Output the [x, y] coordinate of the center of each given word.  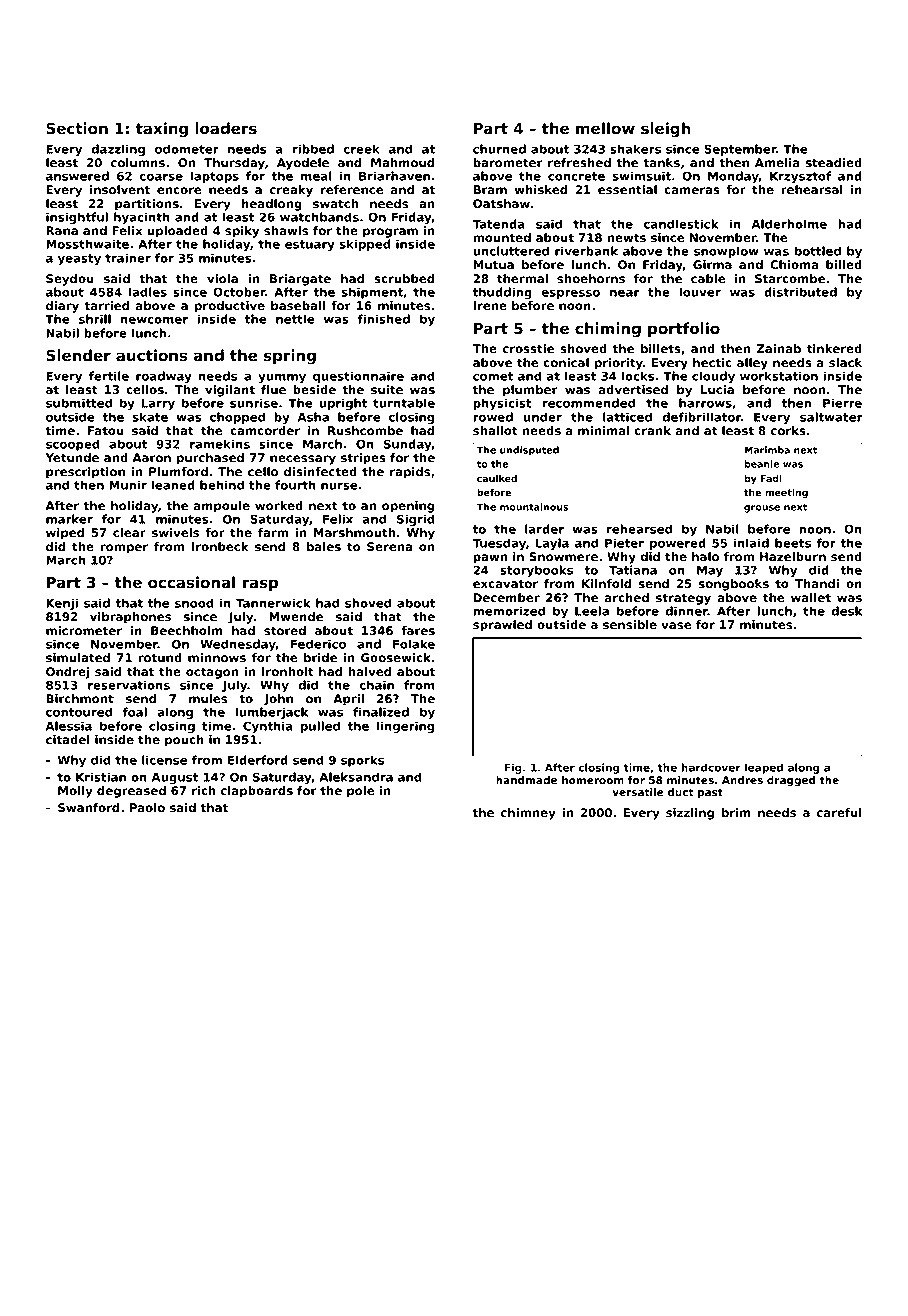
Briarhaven [394, 176]
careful [839, 812]
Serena [389, 546]
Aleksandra [356, 777]
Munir [128, 485]
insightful [77, 218]
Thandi [817, 583]
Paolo [147, 807]
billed [844, 264]
